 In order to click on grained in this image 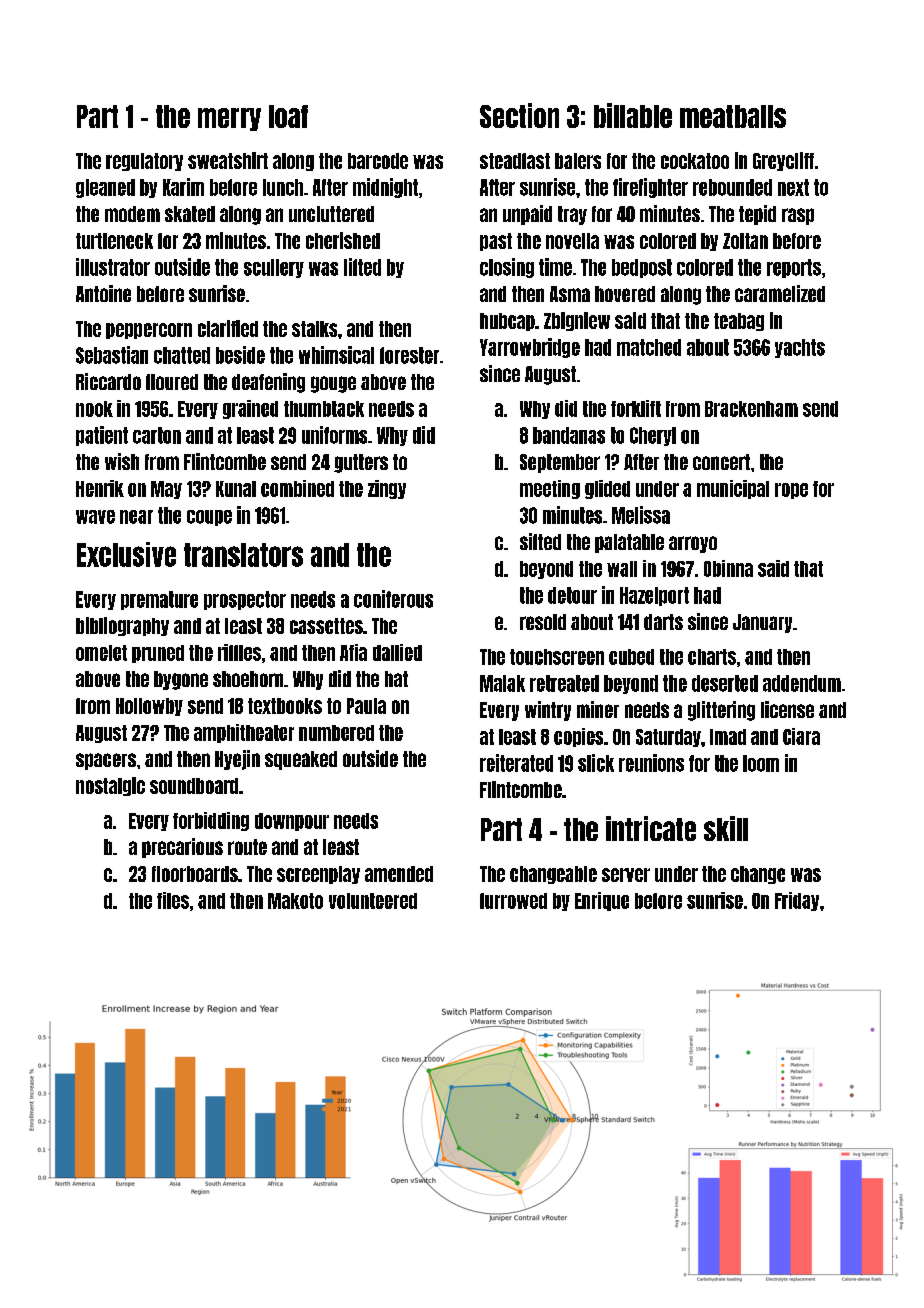, I will do `click(250, 409)`.
